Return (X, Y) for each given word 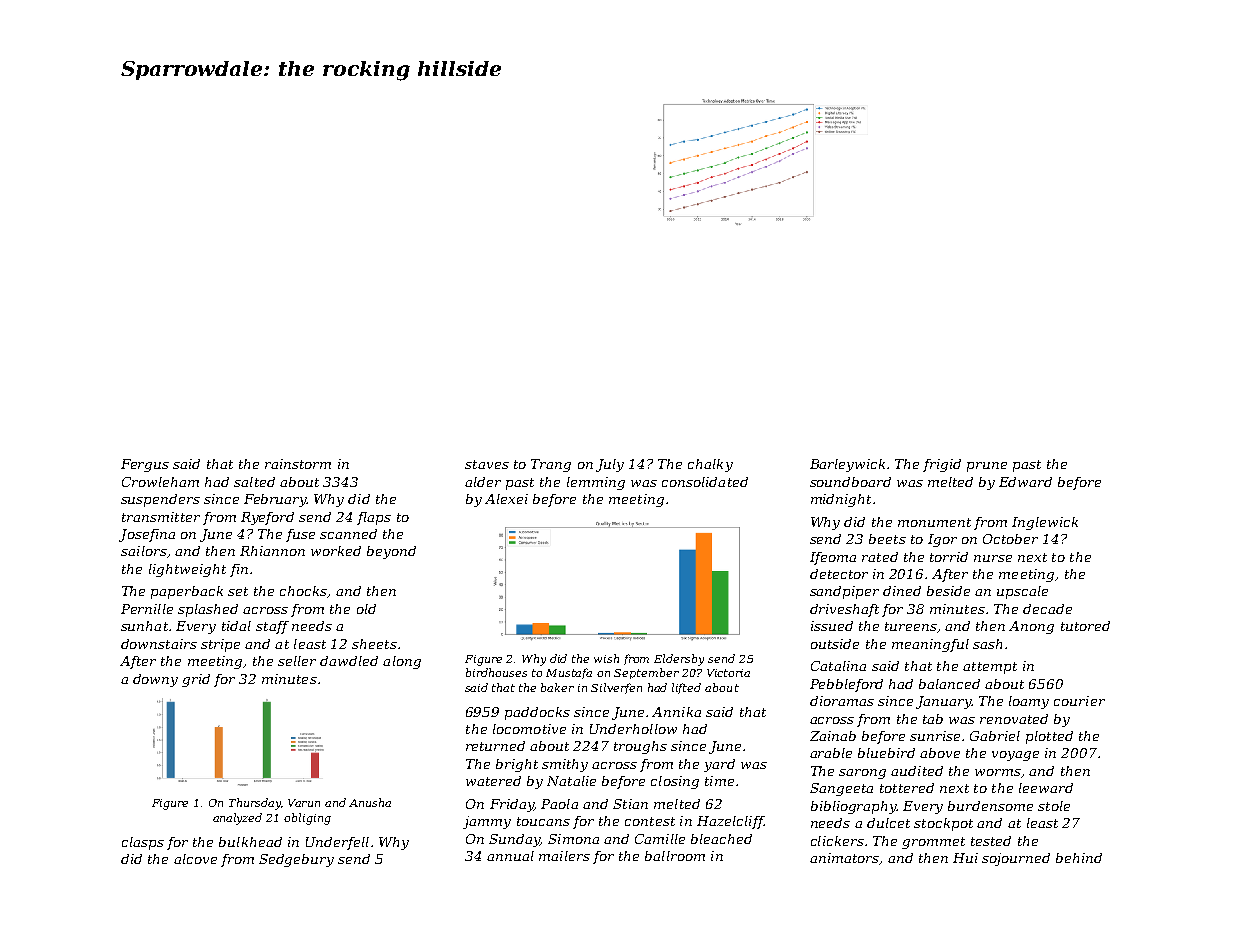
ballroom (675, 856)
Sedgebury (296, 860)
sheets (374, 644)
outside (835, 644)
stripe (220, 645)
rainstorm (298, 464)
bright (517, 765)
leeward (1046, 788)
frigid (942, 465)
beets (887, 539)
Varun (304, 803)
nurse (993, 558)
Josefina (147, 535)
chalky (710, 465)
